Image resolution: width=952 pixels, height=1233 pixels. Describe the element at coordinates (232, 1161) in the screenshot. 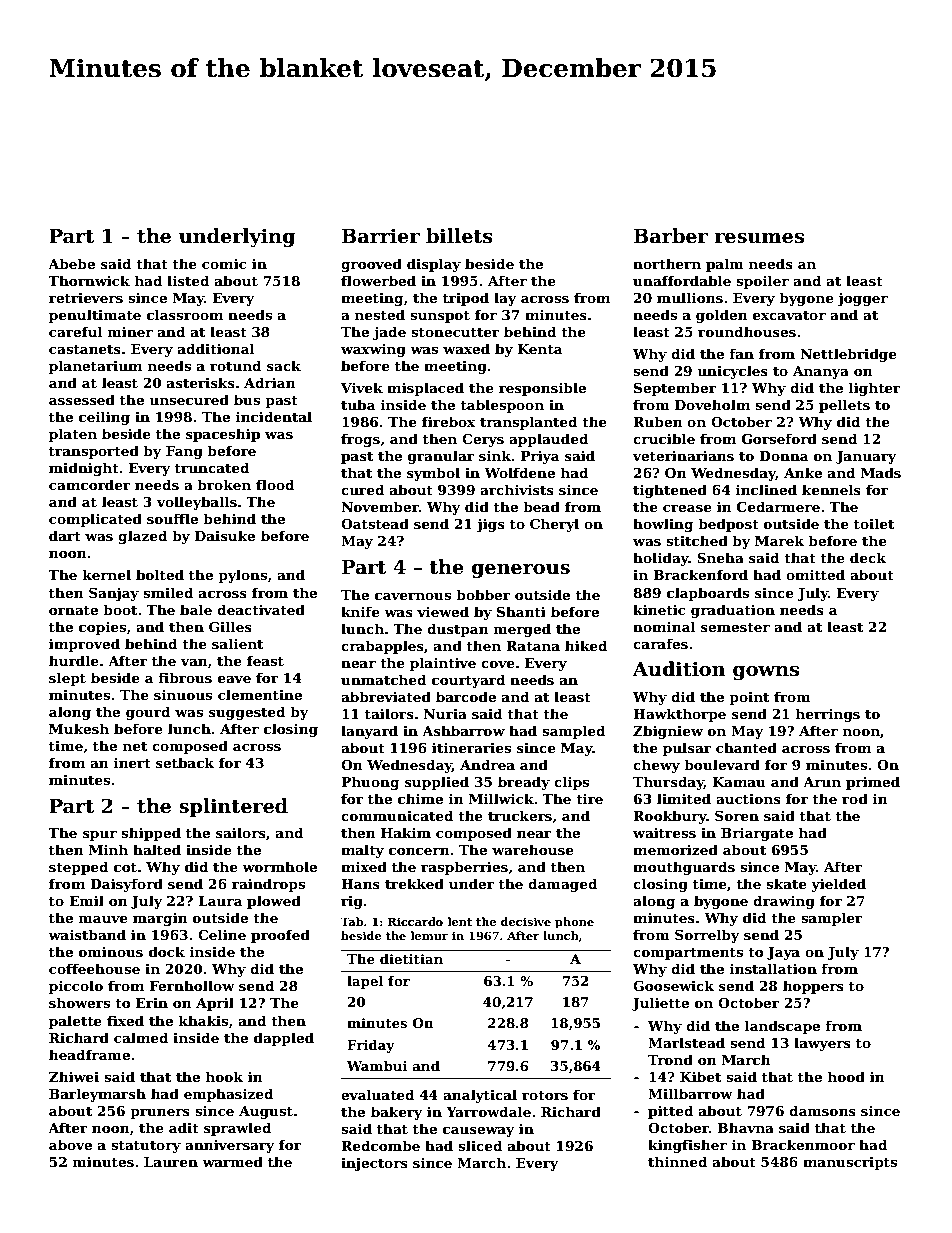

I see `warmed` at that location.
